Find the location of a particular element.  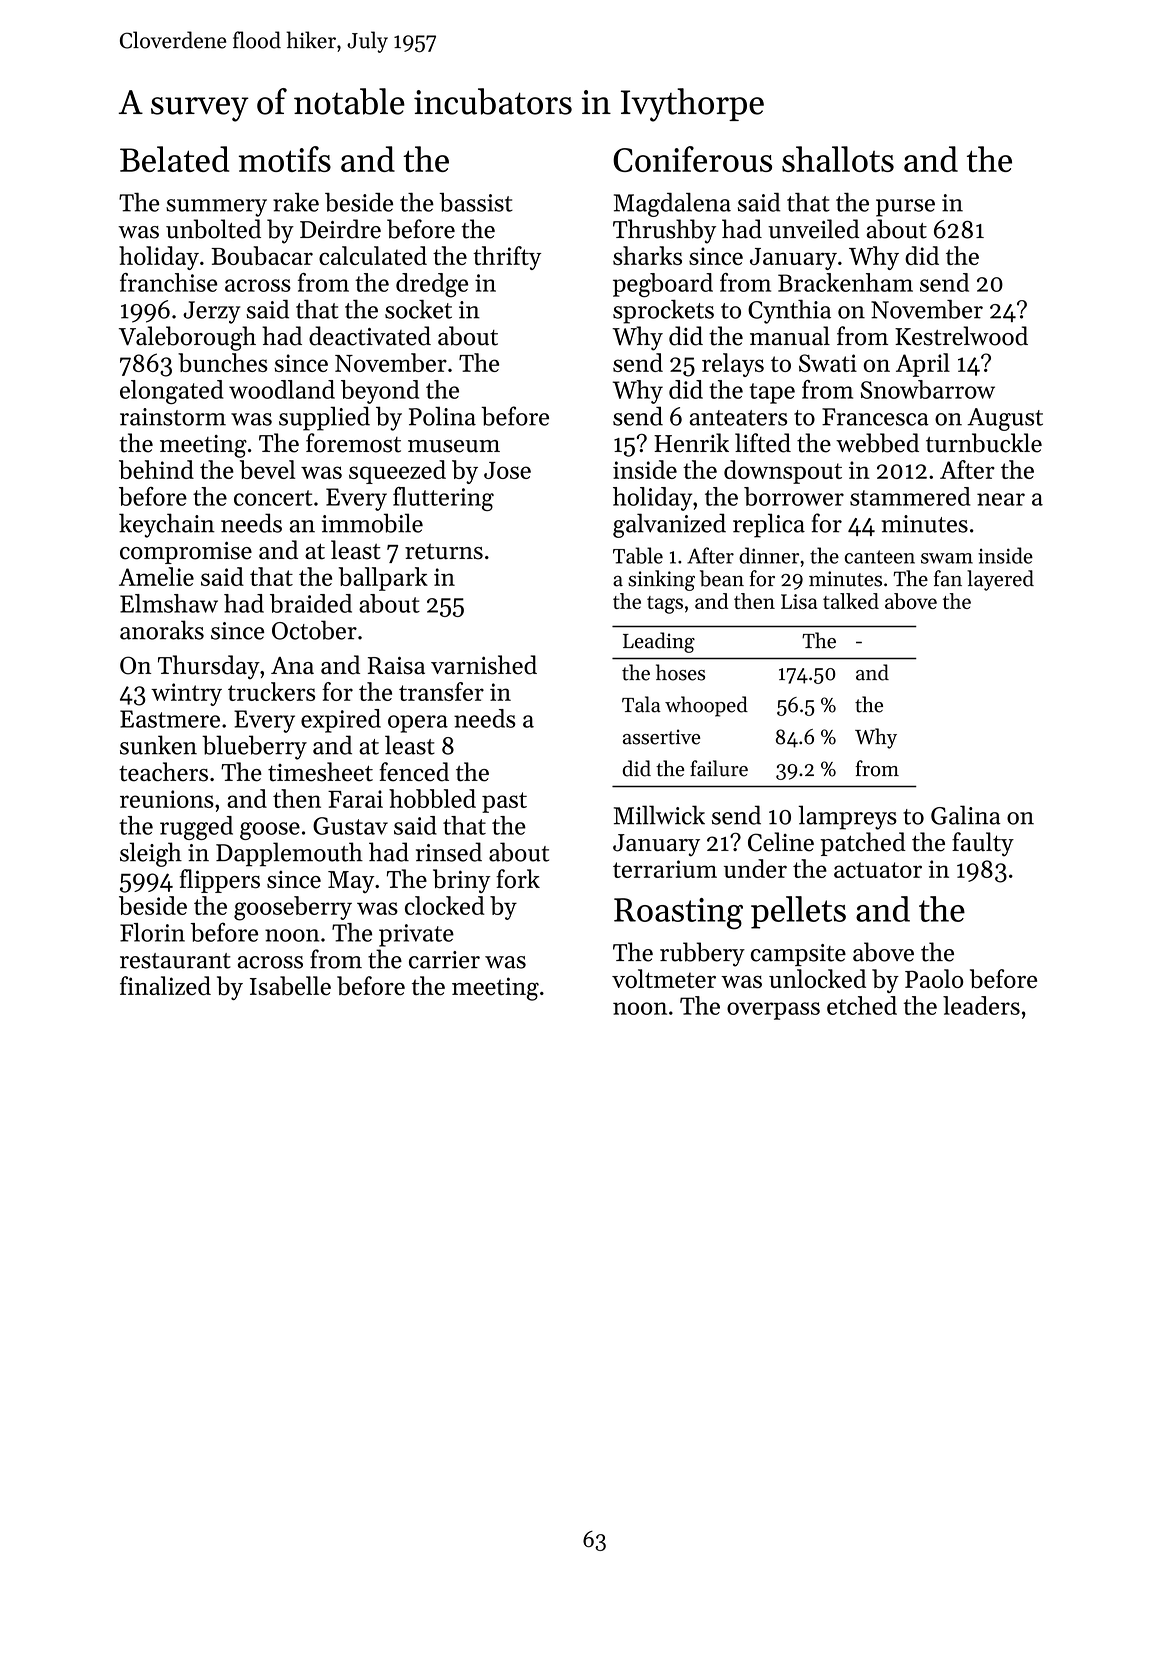

past is located at coordinates (504, 802).
